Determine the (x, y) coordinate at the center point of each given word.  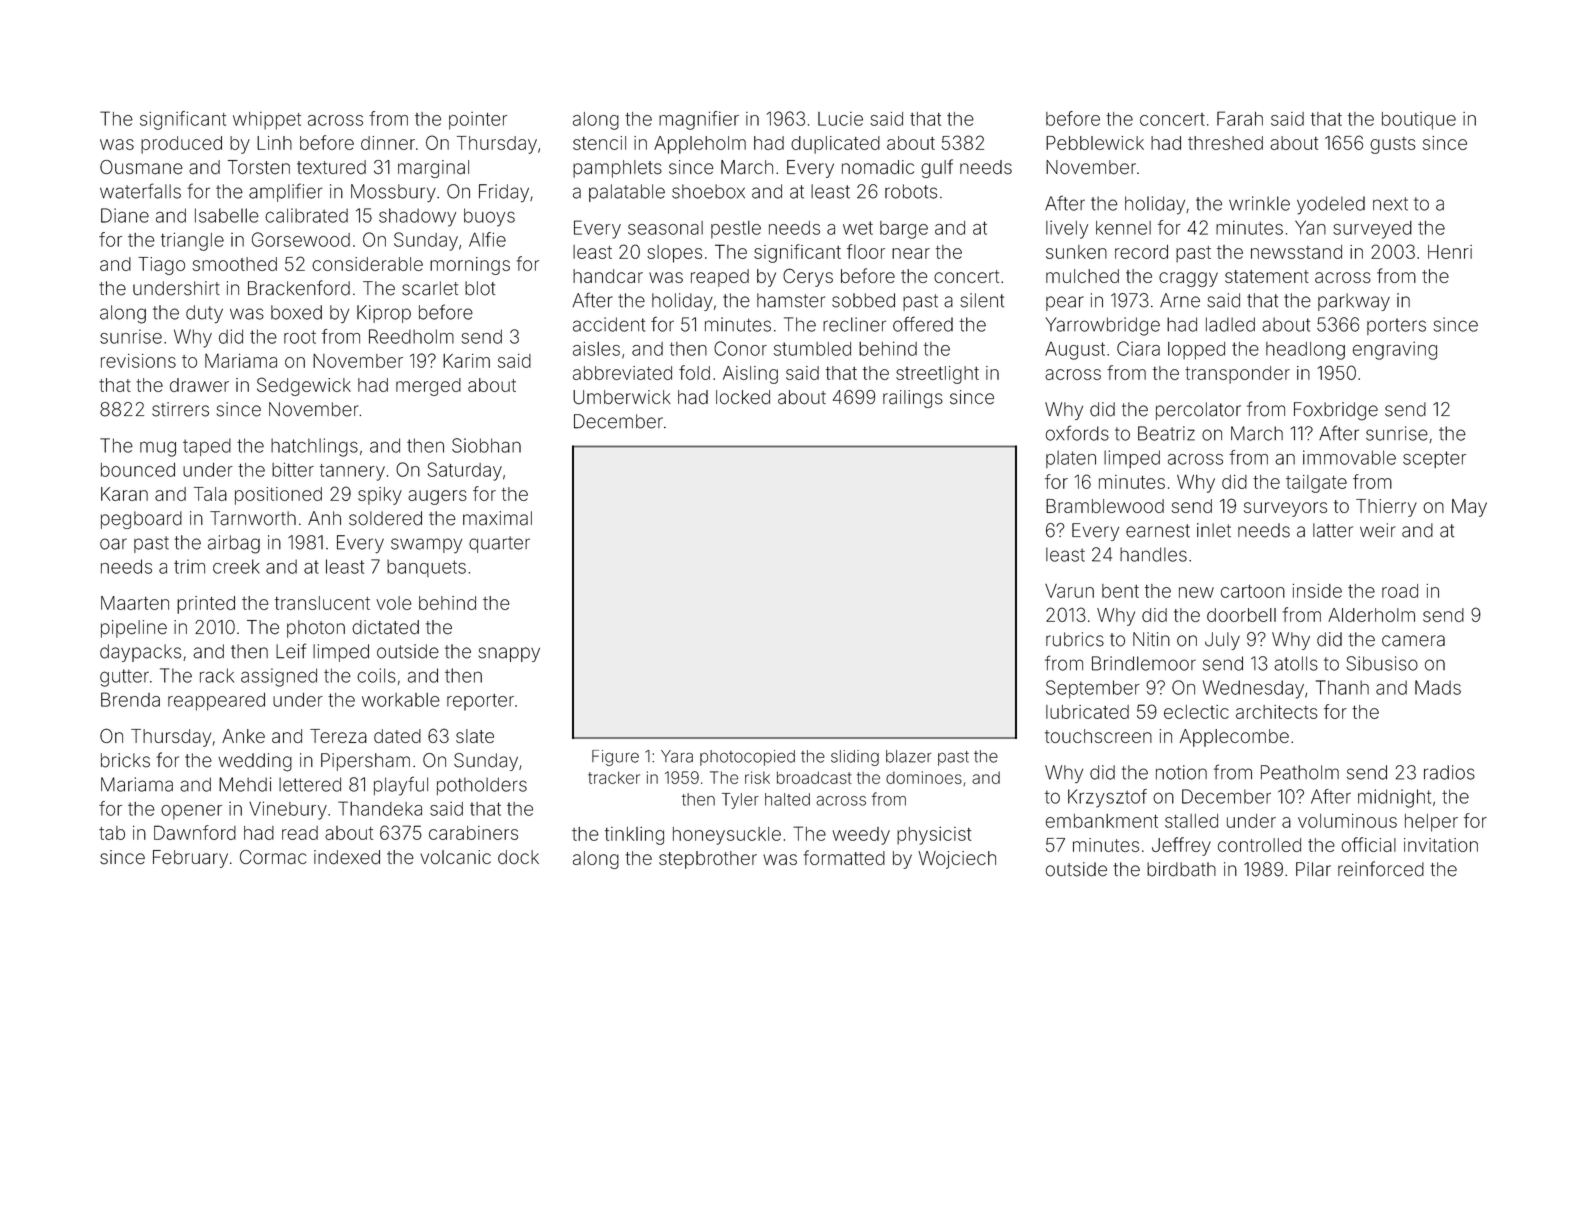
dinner (388, 143)
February (190, 859)
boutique (1419, 121)
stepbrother (708, 860)
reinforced (1381, 869)
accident (609, 324)
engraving (1395, 350)
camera (1413, 641)
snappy (509, 654)
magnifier (699, 120)
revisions (138, 361)
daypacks (140, 653)
